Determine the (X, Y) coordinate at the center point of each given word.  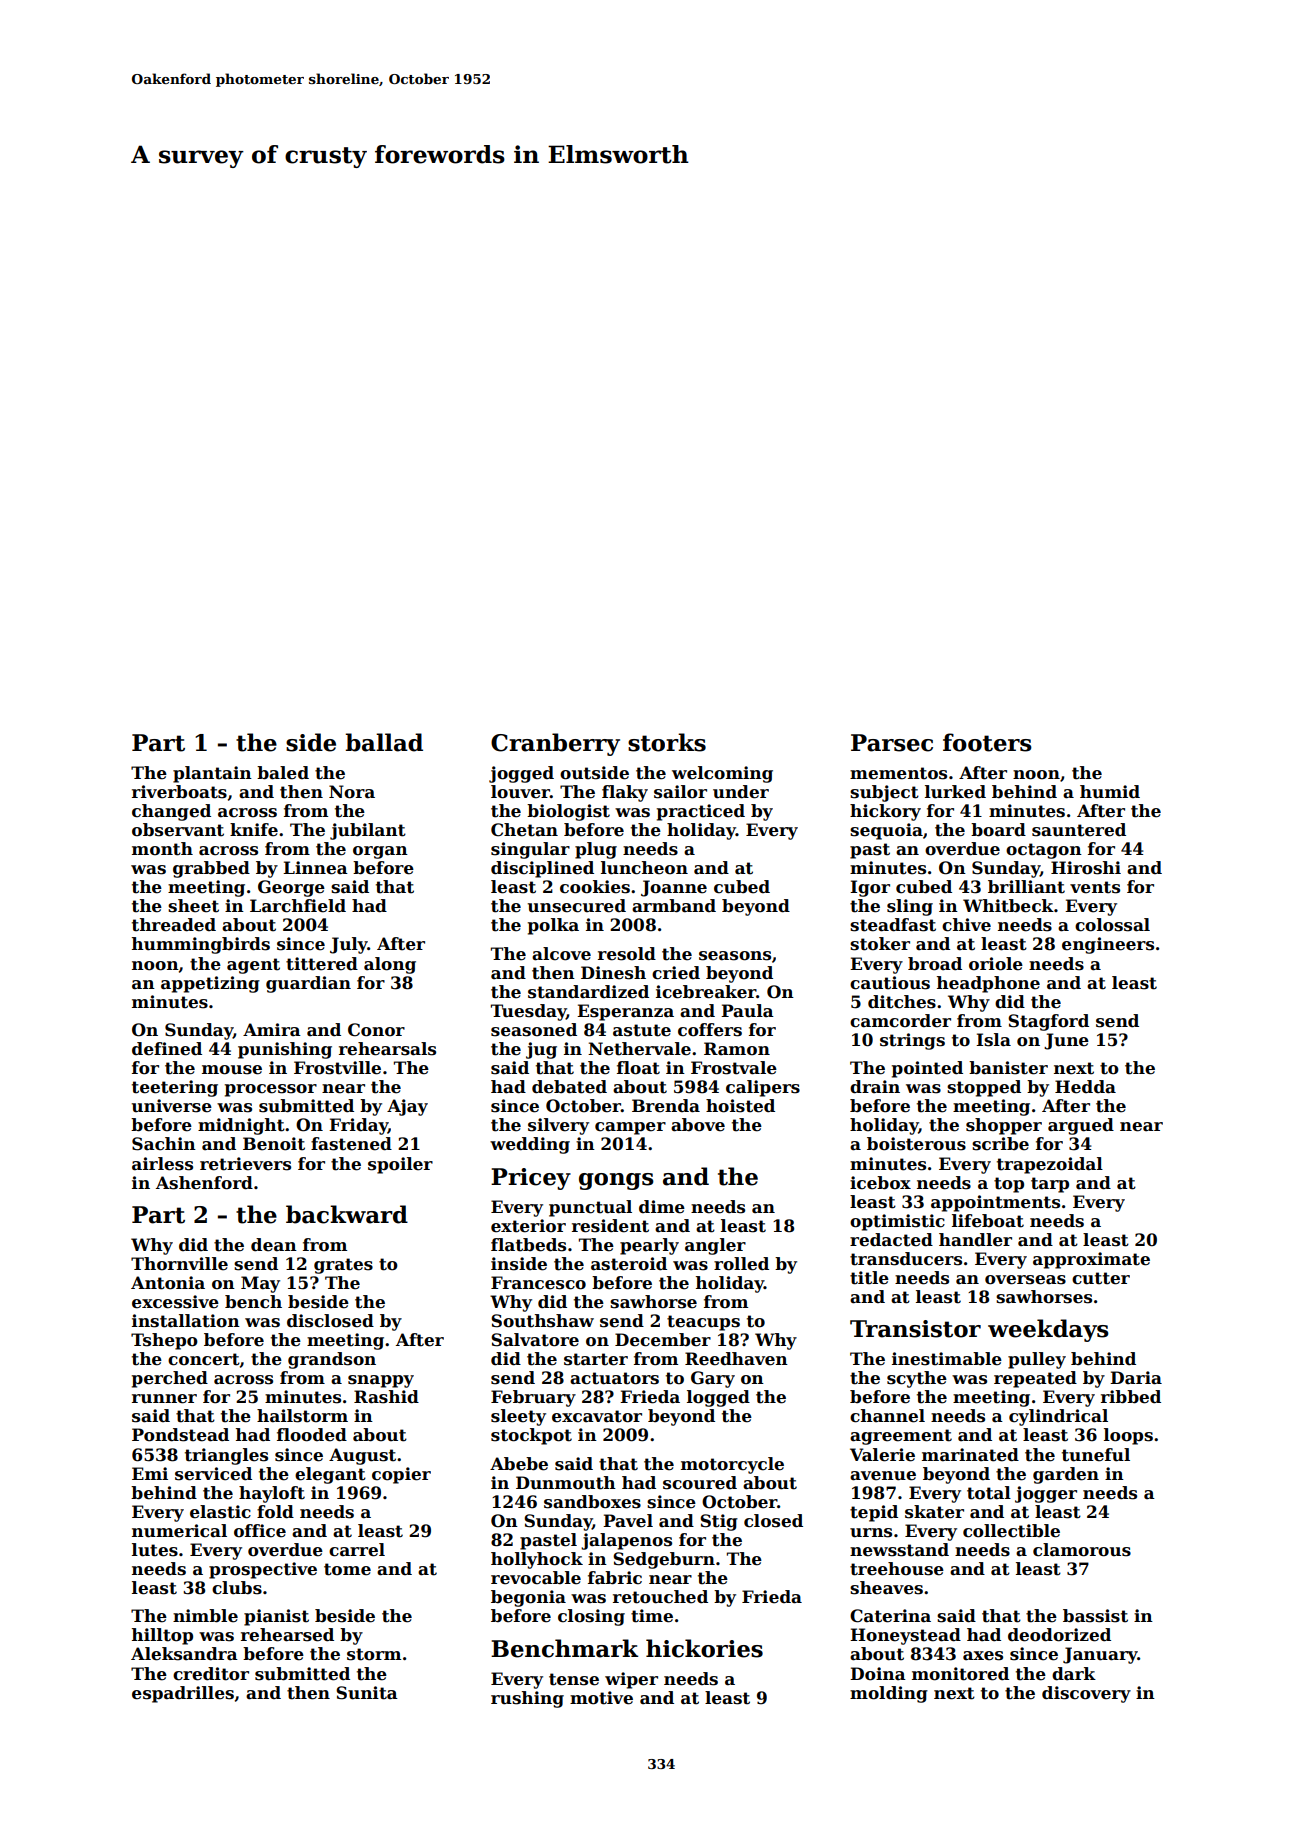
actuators (614, 1378)
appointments (995, 1203)
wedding (530, 1145)
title (869, 1278)
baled (283, 773)
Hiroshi (1086, 868)
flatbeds (528, 1245)
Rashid (386, 1397)
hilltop (162, 1636)
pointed (927, 1069)
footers (987, 742)
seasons (735, 956)
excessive (175, 1302)
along (390, 965)
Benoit (274, 1144)
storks (667, 742)
